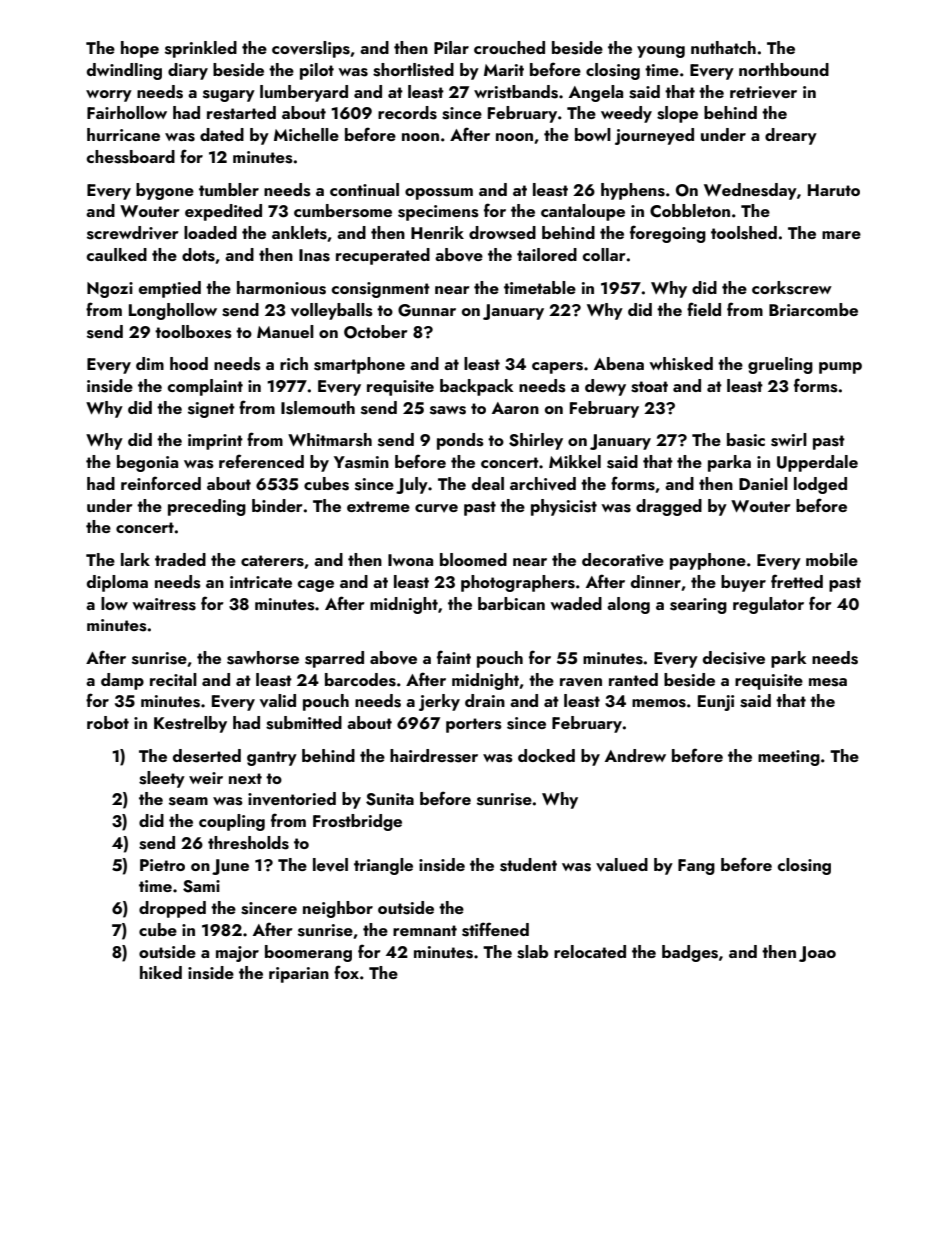 This document has height=1233, width=952. I want to click on signet, so click(211, 410).
